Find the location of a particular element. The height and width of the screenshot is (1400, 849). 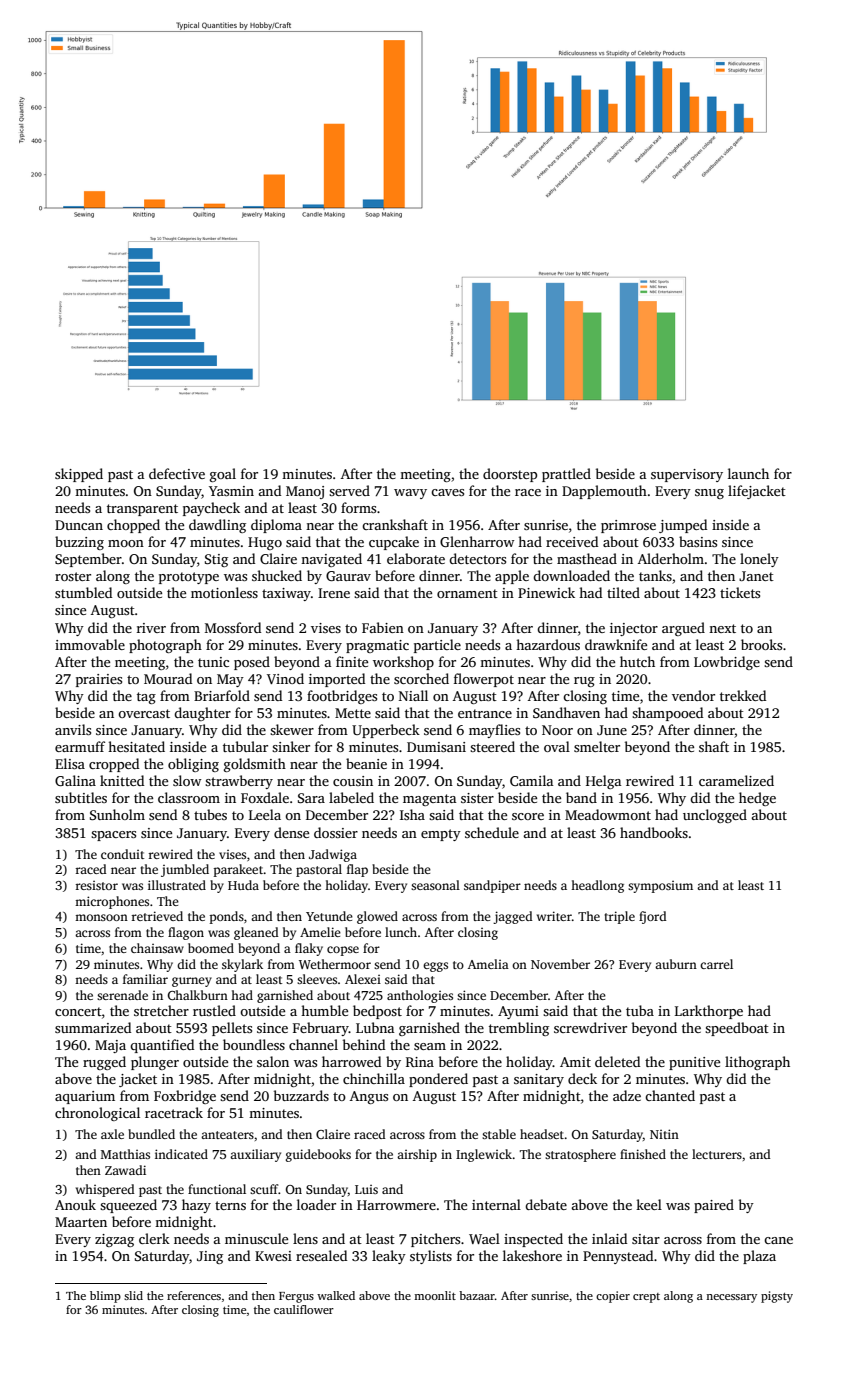

necessary is located at coordinates (731, 1298).
